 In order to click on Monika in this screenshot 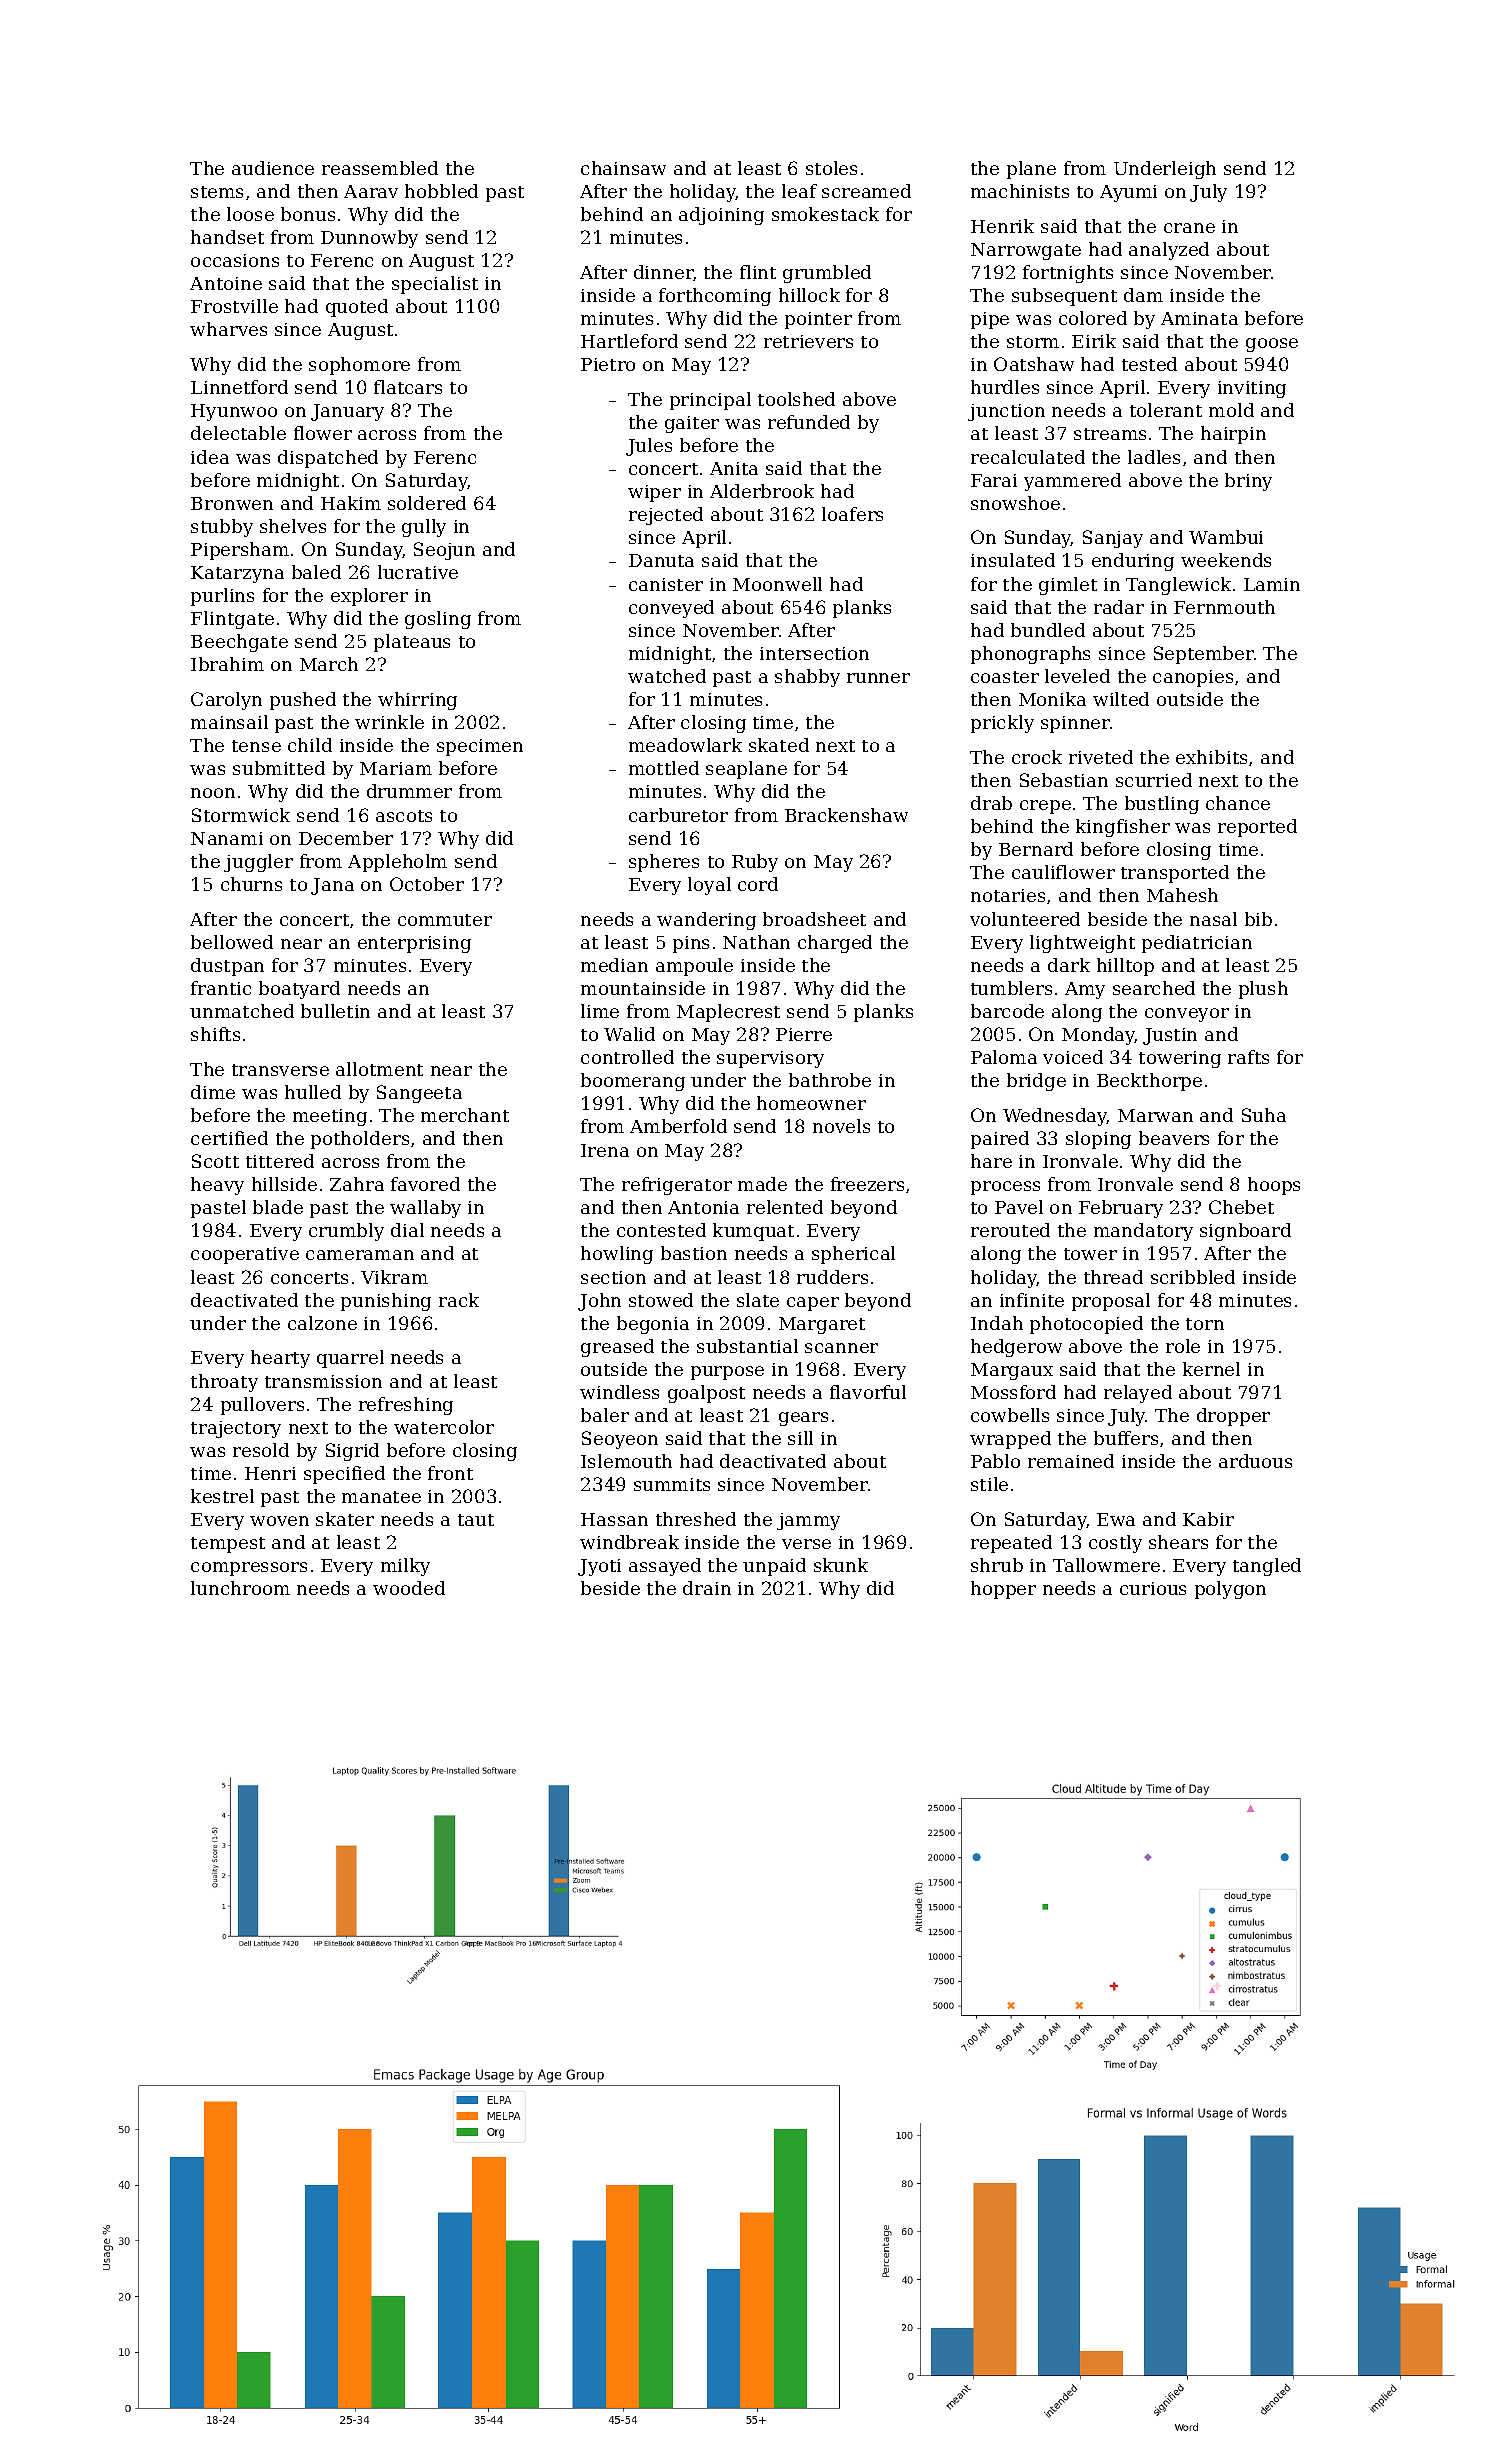, I will do `click(1052, 699)`.
